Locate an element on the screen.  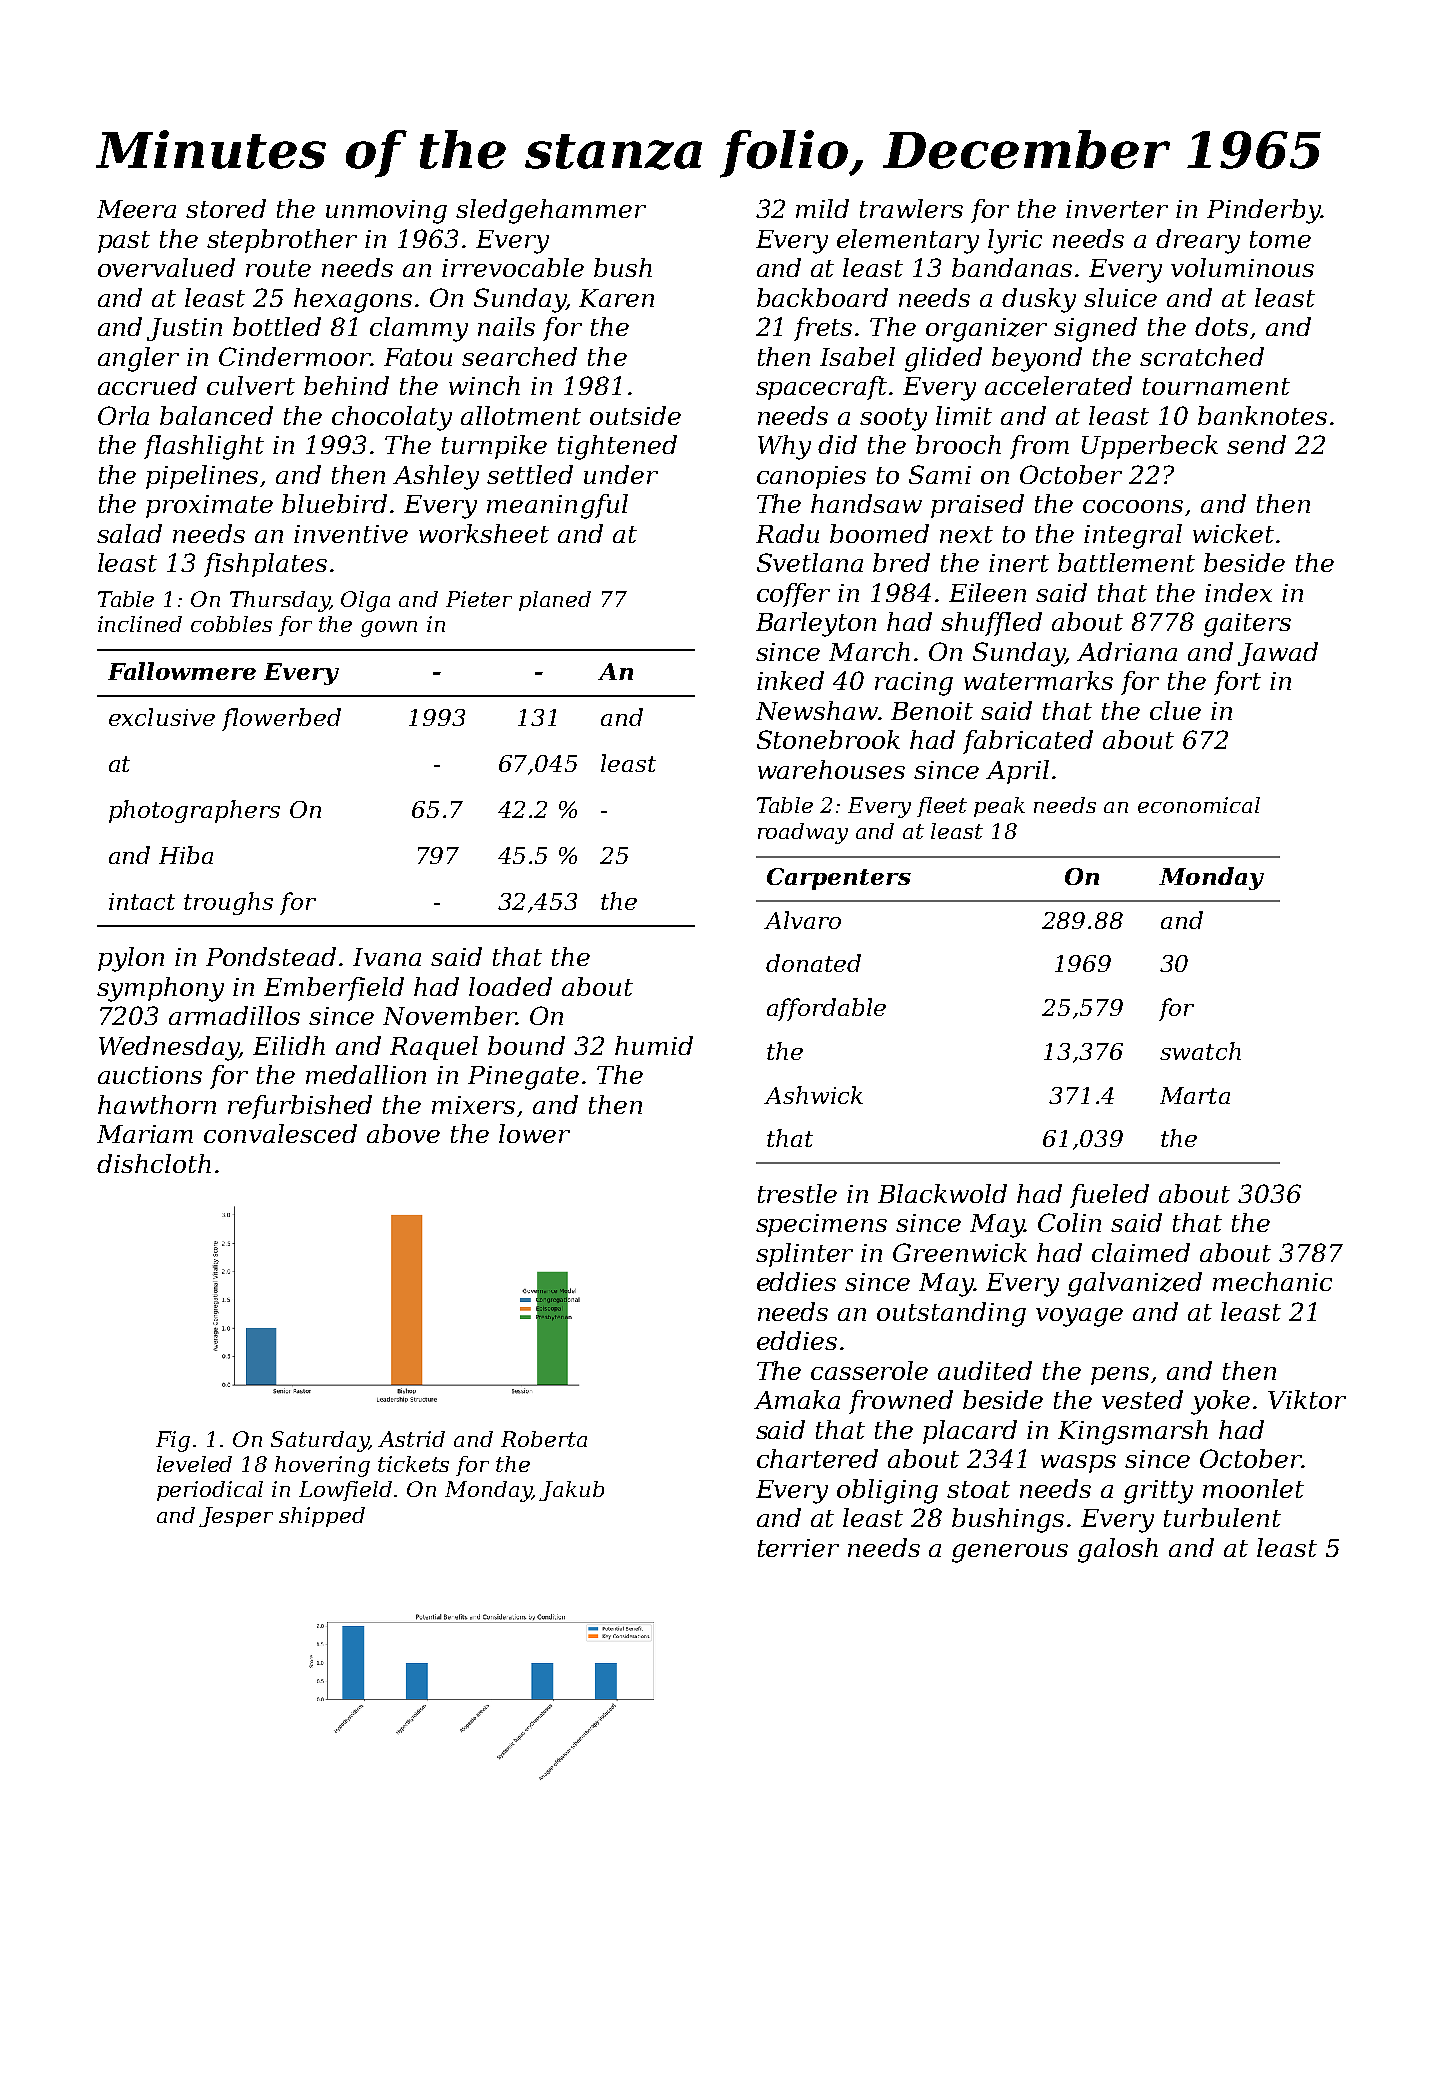
auctions is located at coordinates (150, 1075).
